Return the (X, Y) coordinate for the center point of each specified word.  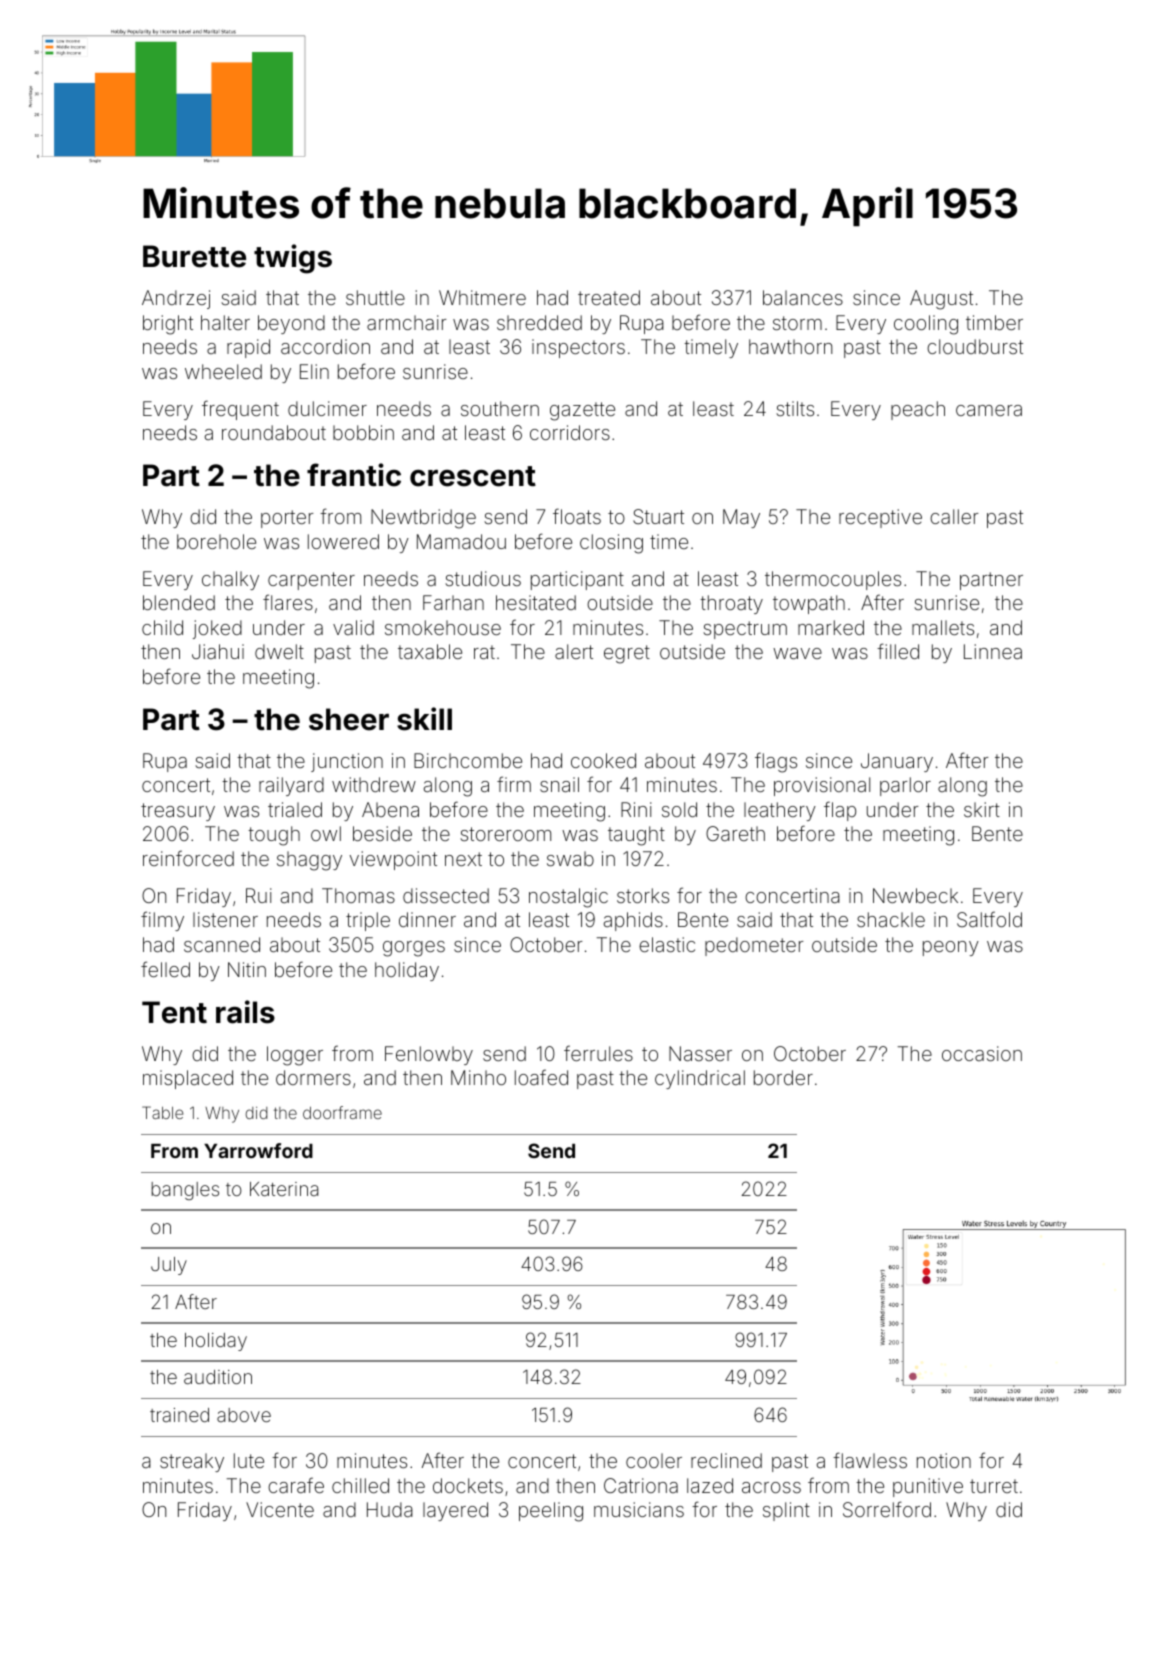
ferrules (598, 1053)
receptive (880, 518)
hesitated (536, 602)
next (463, 859)
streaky (192, 1462)
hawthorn (790, 346)
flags (776, 762)
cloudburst (975, 346)
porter (287, 519)
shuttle (375, 297)
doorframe (342, 1112)
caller (954, 516)
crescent (473, 476)
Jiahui (218, 651)
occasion (982, 1053)
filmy (162, 921)
